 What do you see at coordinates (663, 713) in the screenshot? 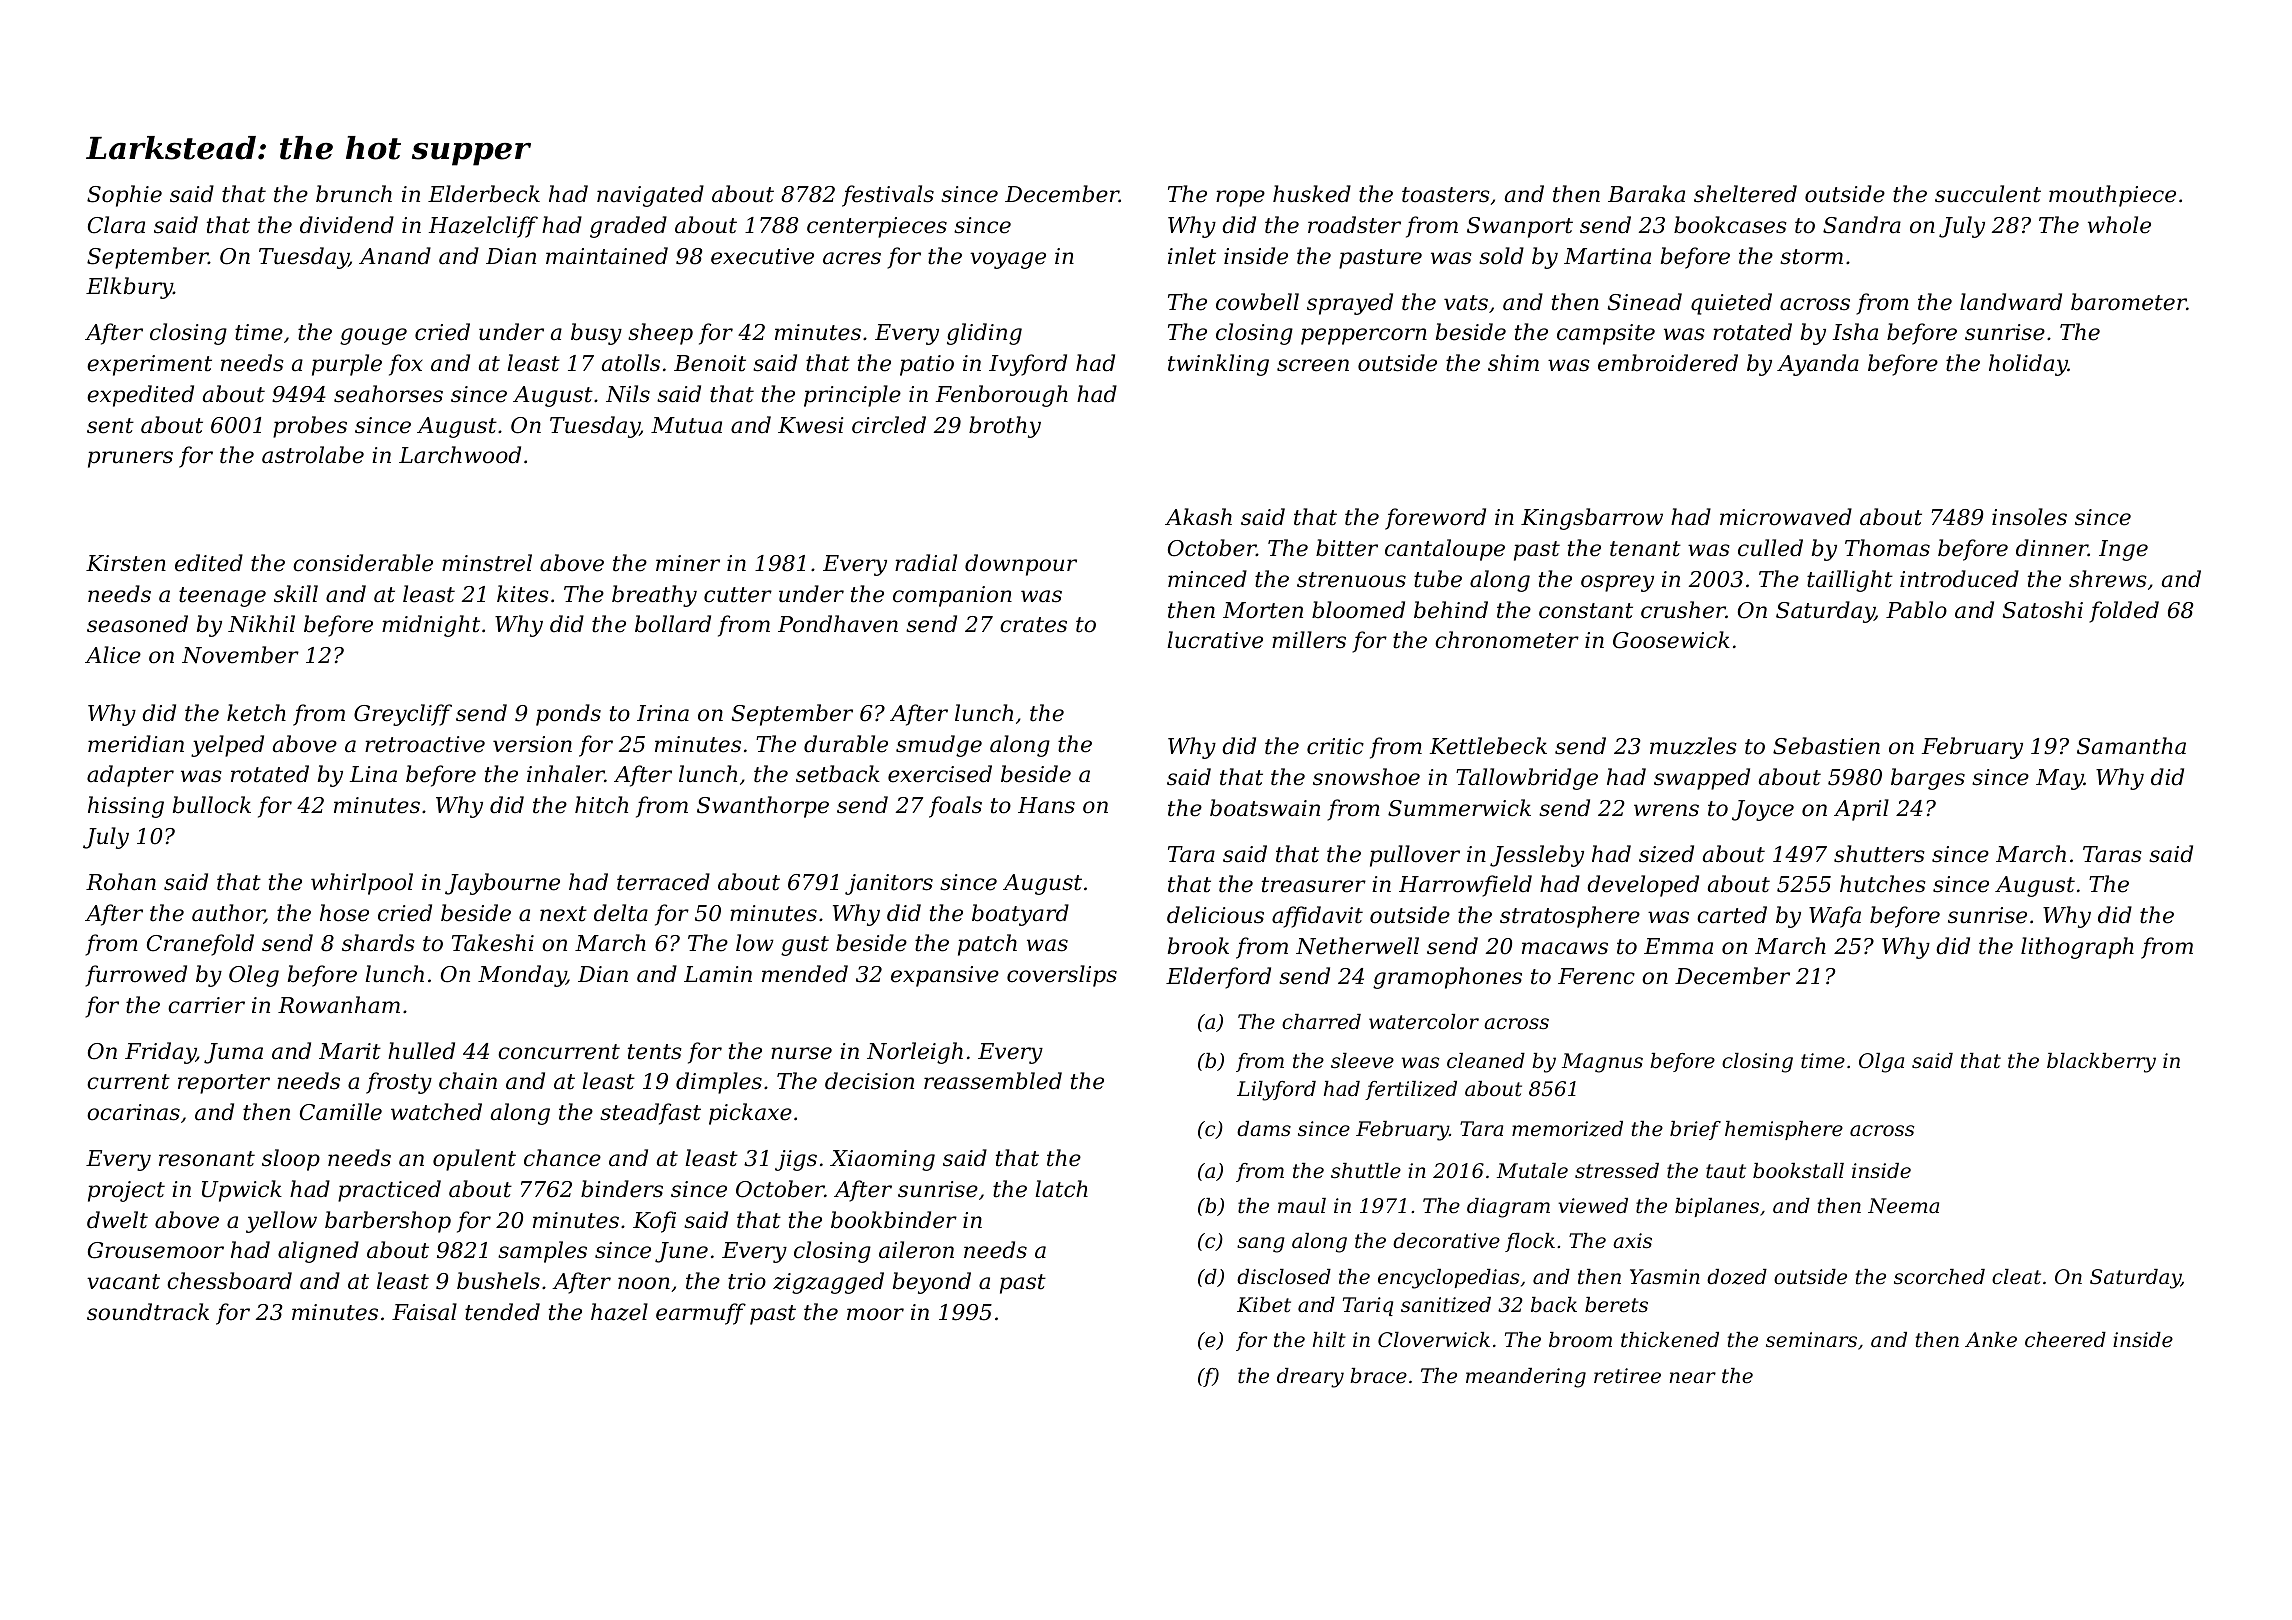
I see `Irina` at bounding box center [663, 713].
